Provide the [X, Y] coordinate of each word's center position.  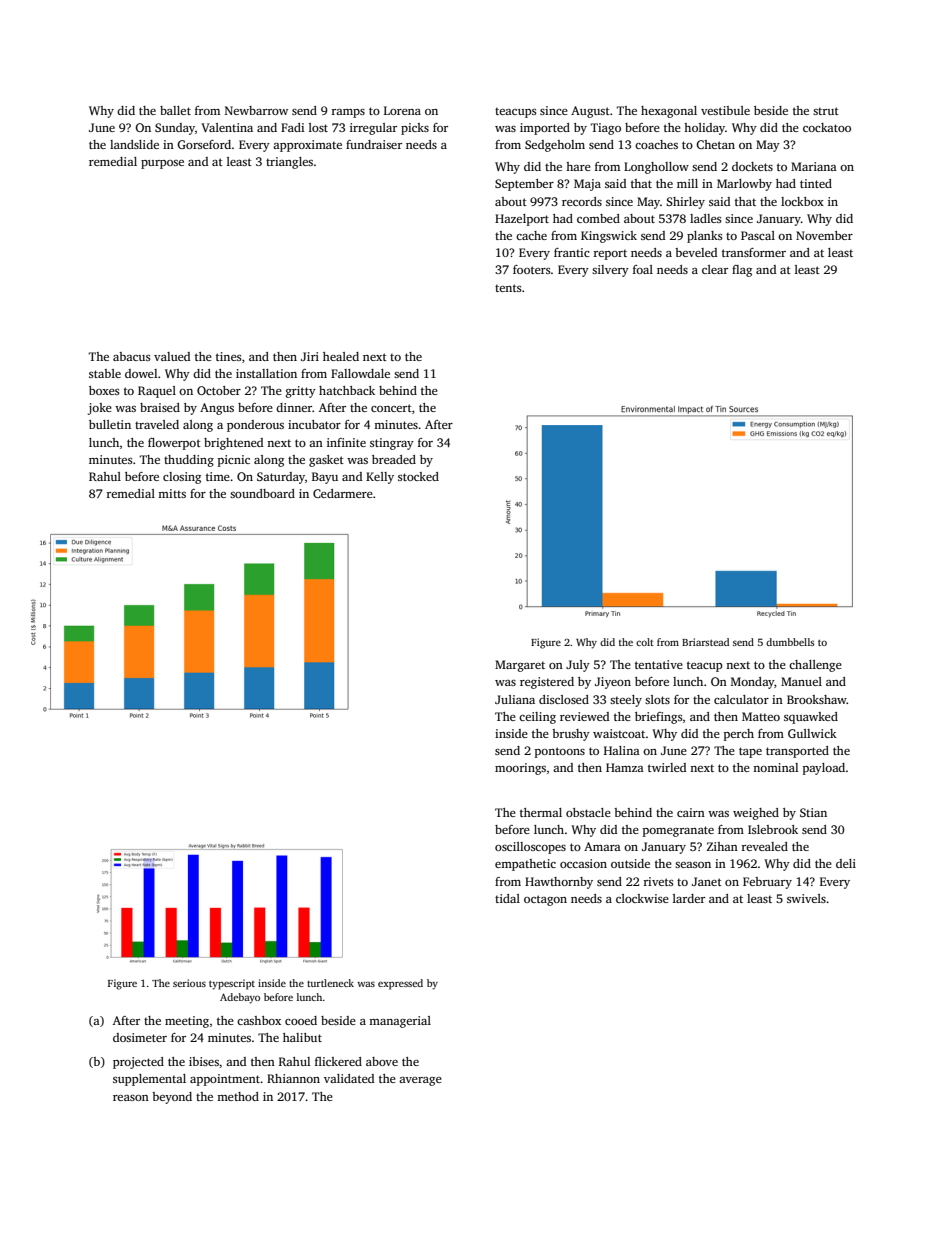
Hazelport [522, 220]
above [382, 1061]
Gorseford [204, 144]
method [238, 1096]
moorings [520, 769]
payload [824, 769]
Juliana [515, 699]
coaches [656, 144]
